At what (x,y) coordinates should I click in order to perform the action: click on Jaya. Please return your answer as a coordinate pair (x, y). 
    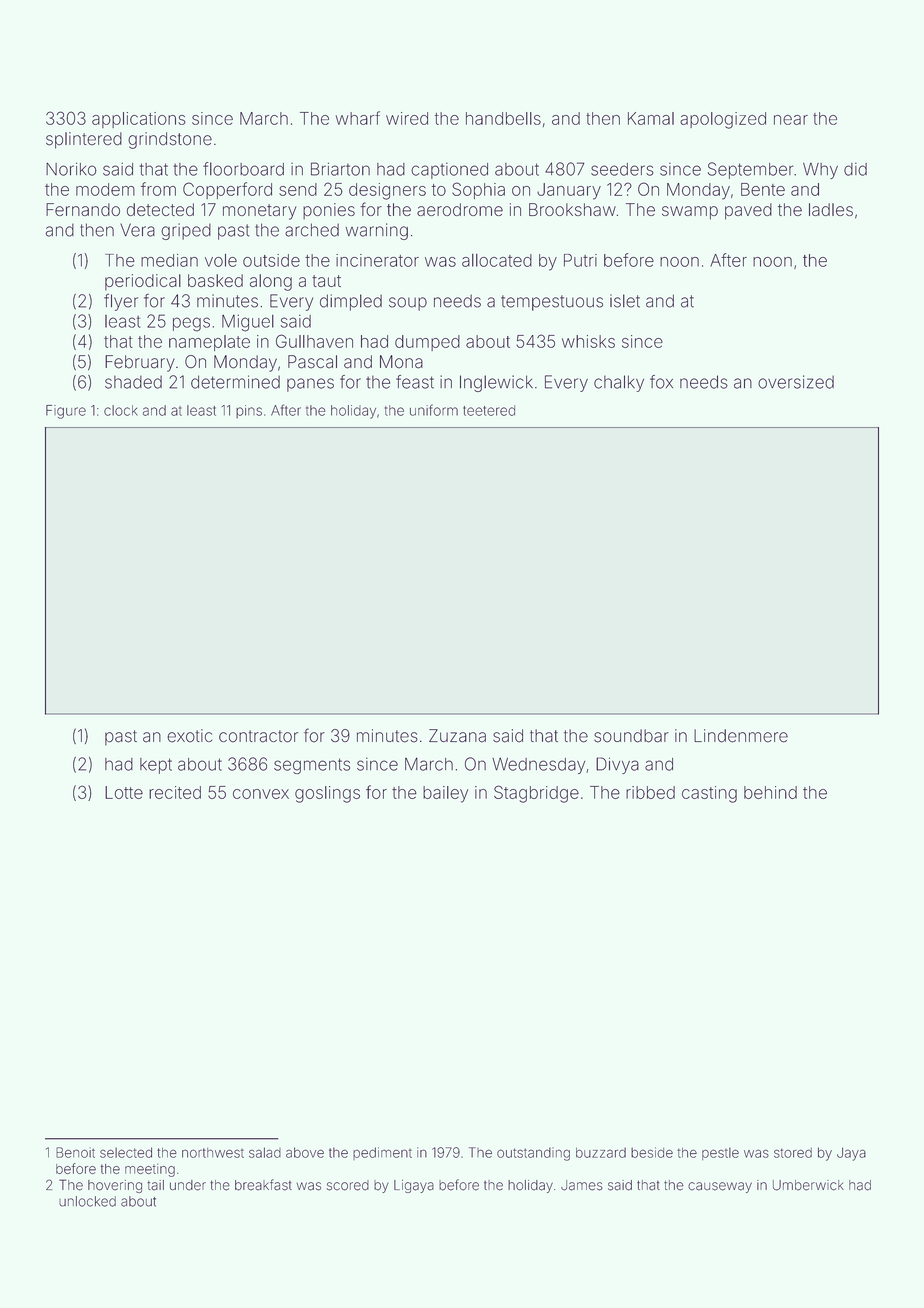
    Looking at the image, I should click on (851, 1154).
